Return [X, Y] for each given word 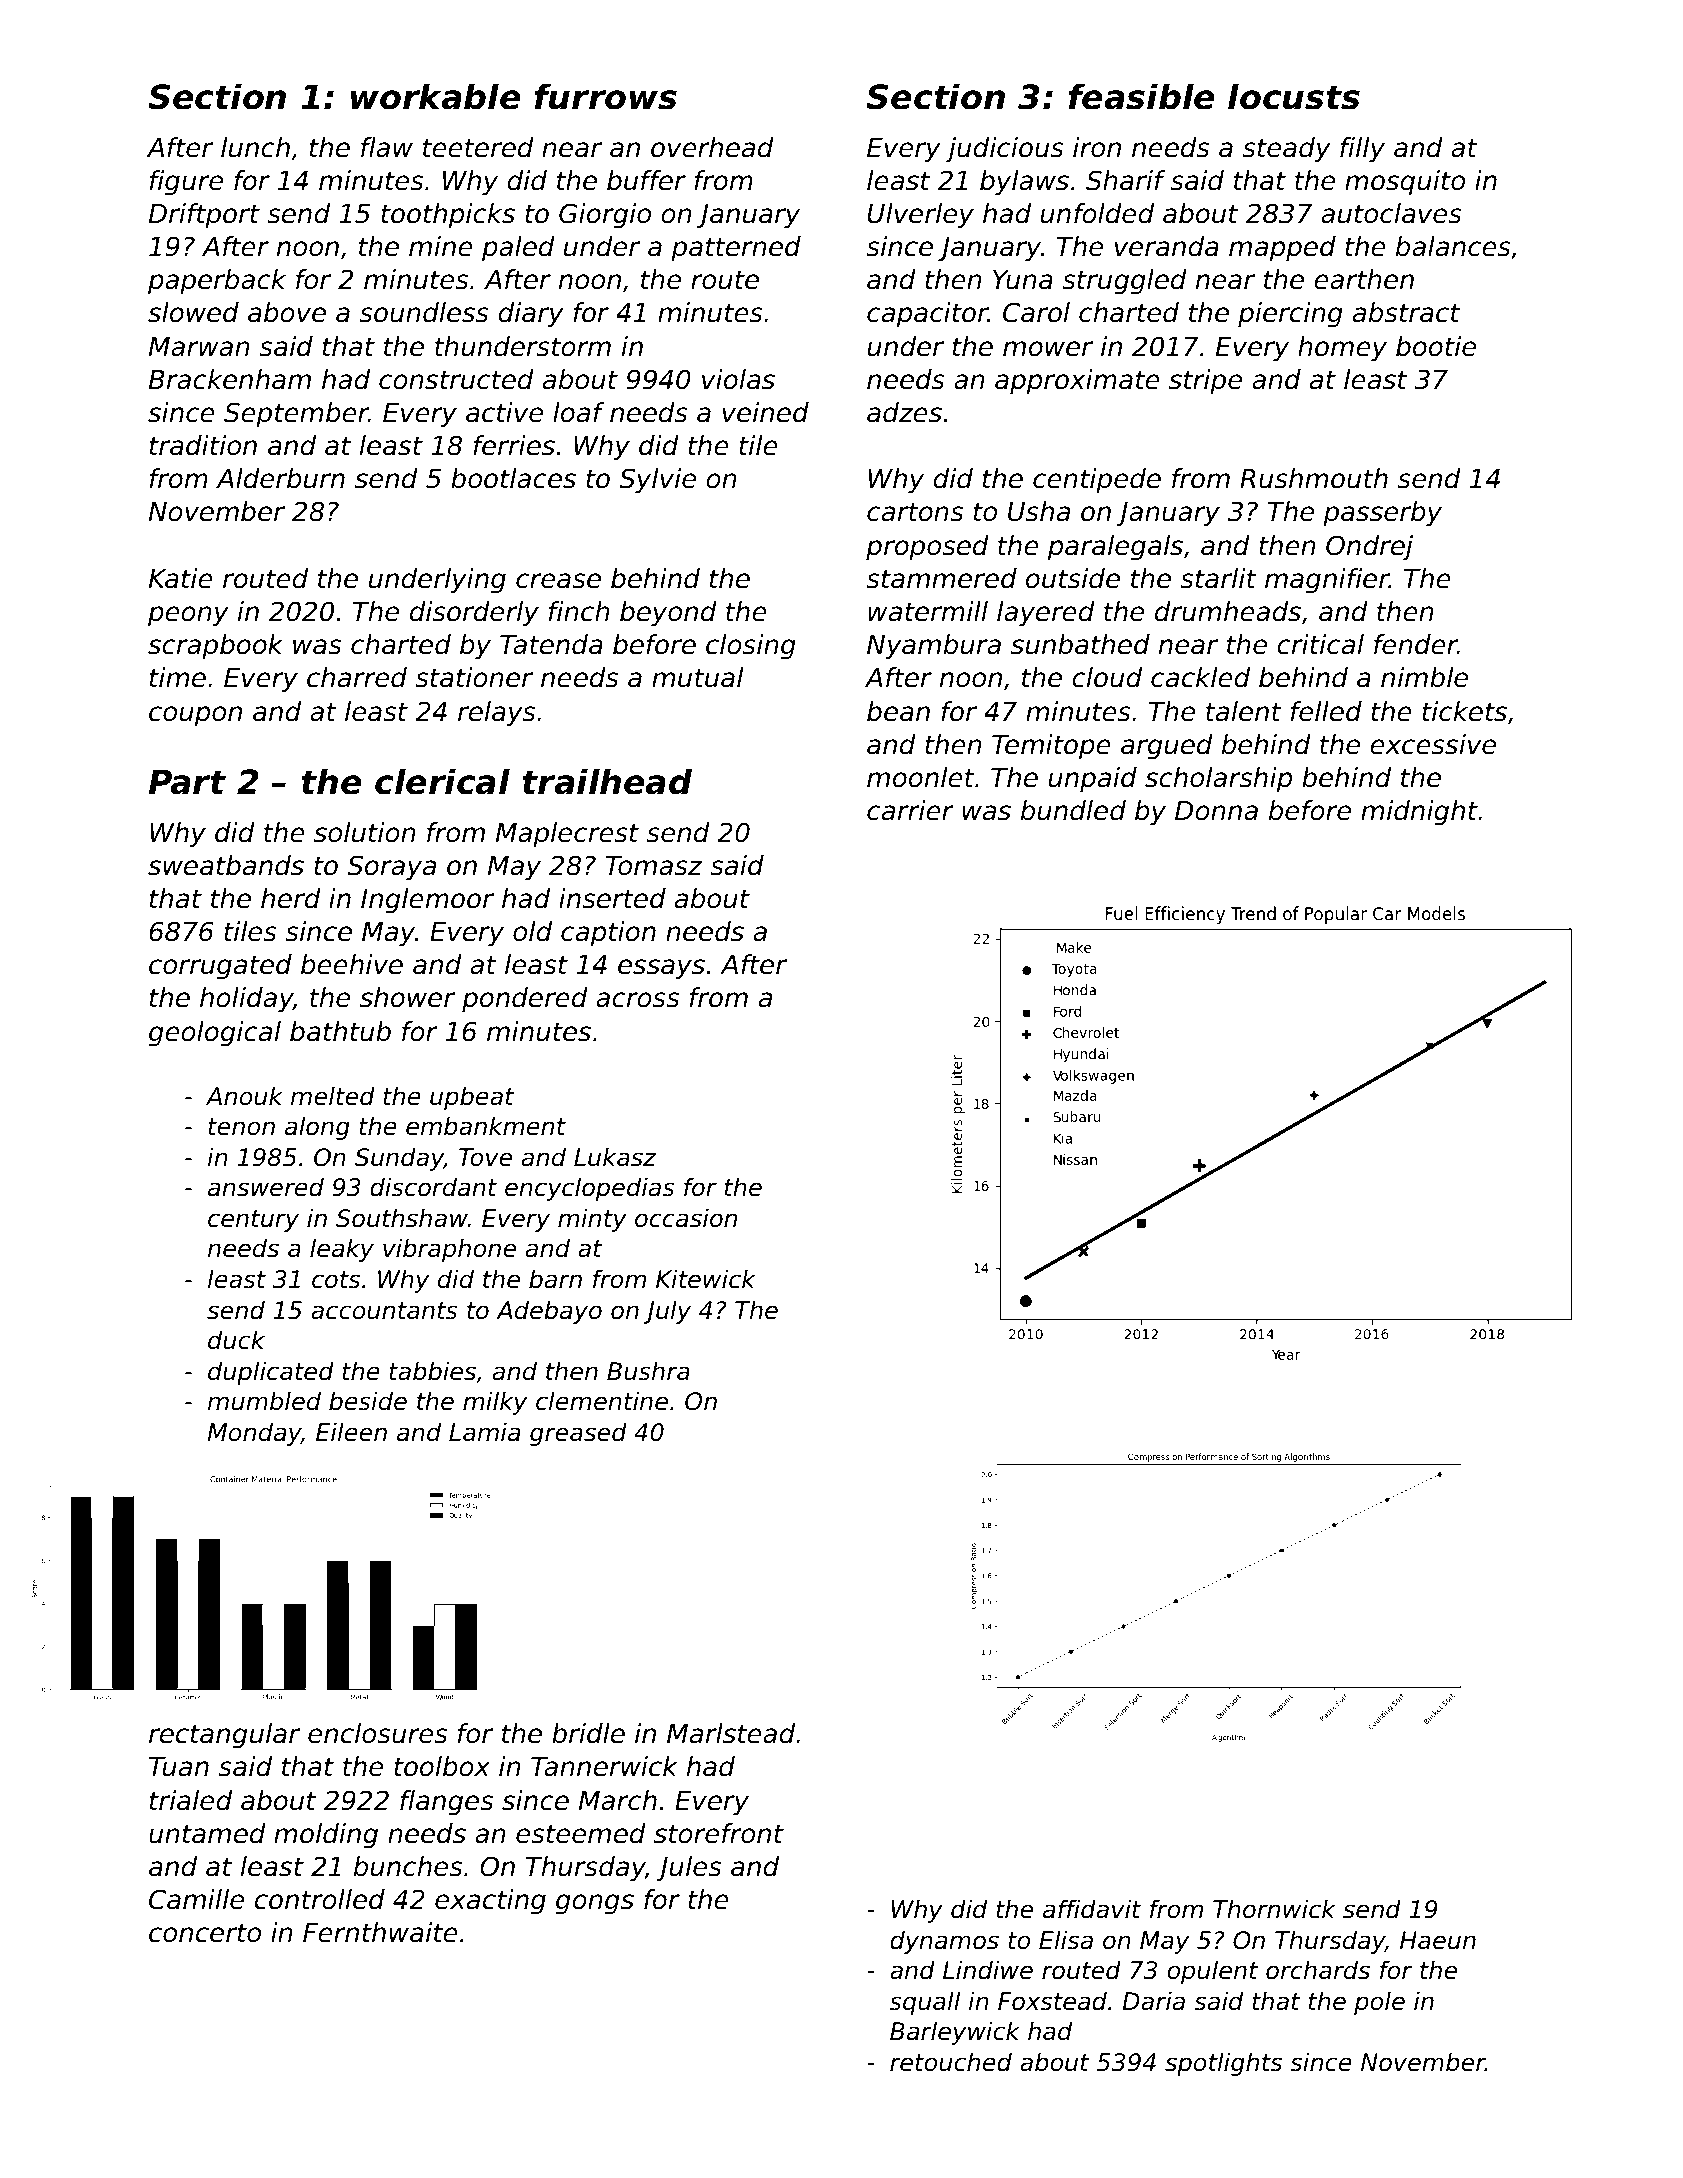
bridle [588, 1733]
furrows [606, 96]
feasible [1142, 96]
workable [436, 96]
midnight [1419, 813]
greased [578, 1434]
